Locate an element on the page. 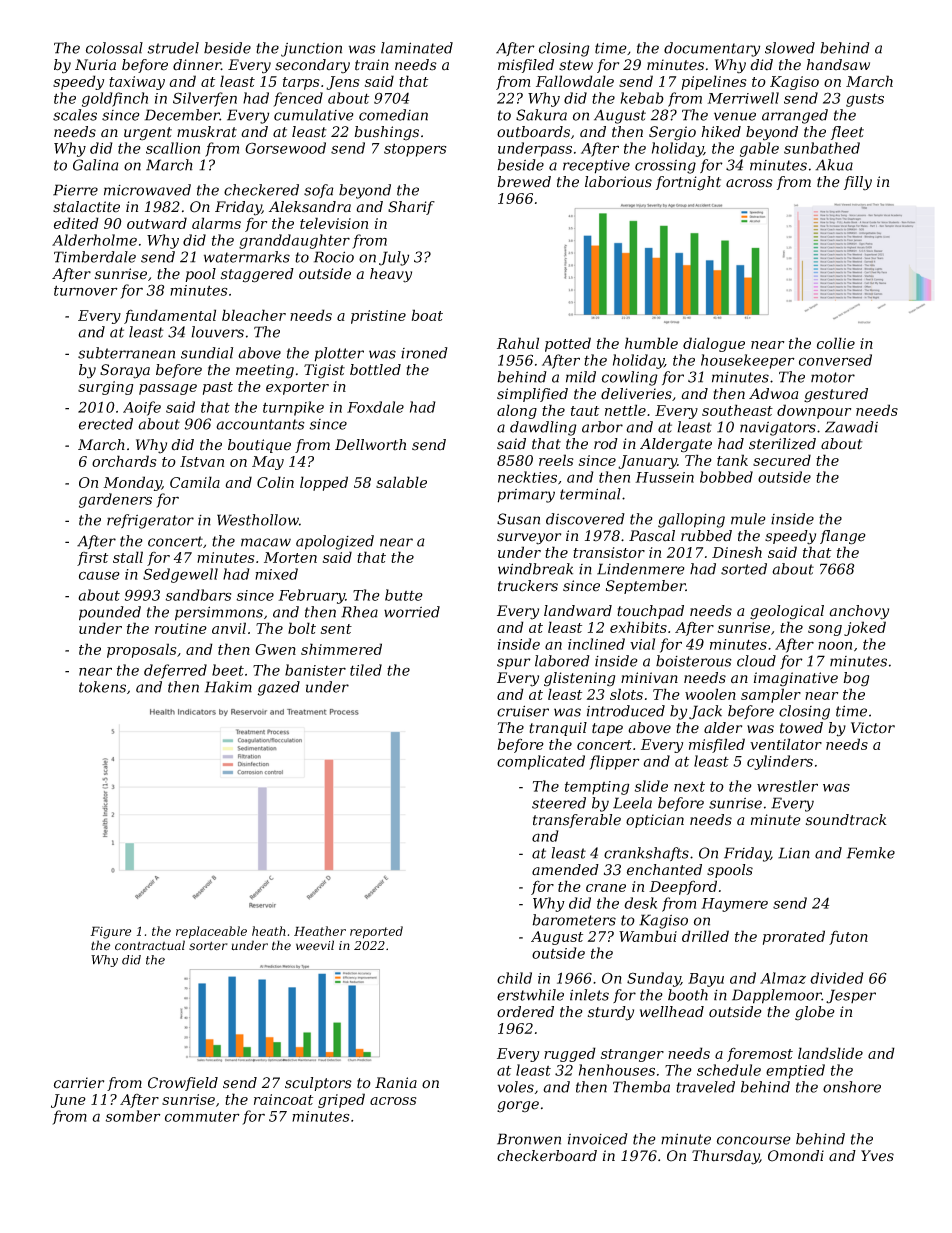  terminal is located at coordinates (590, 494).
